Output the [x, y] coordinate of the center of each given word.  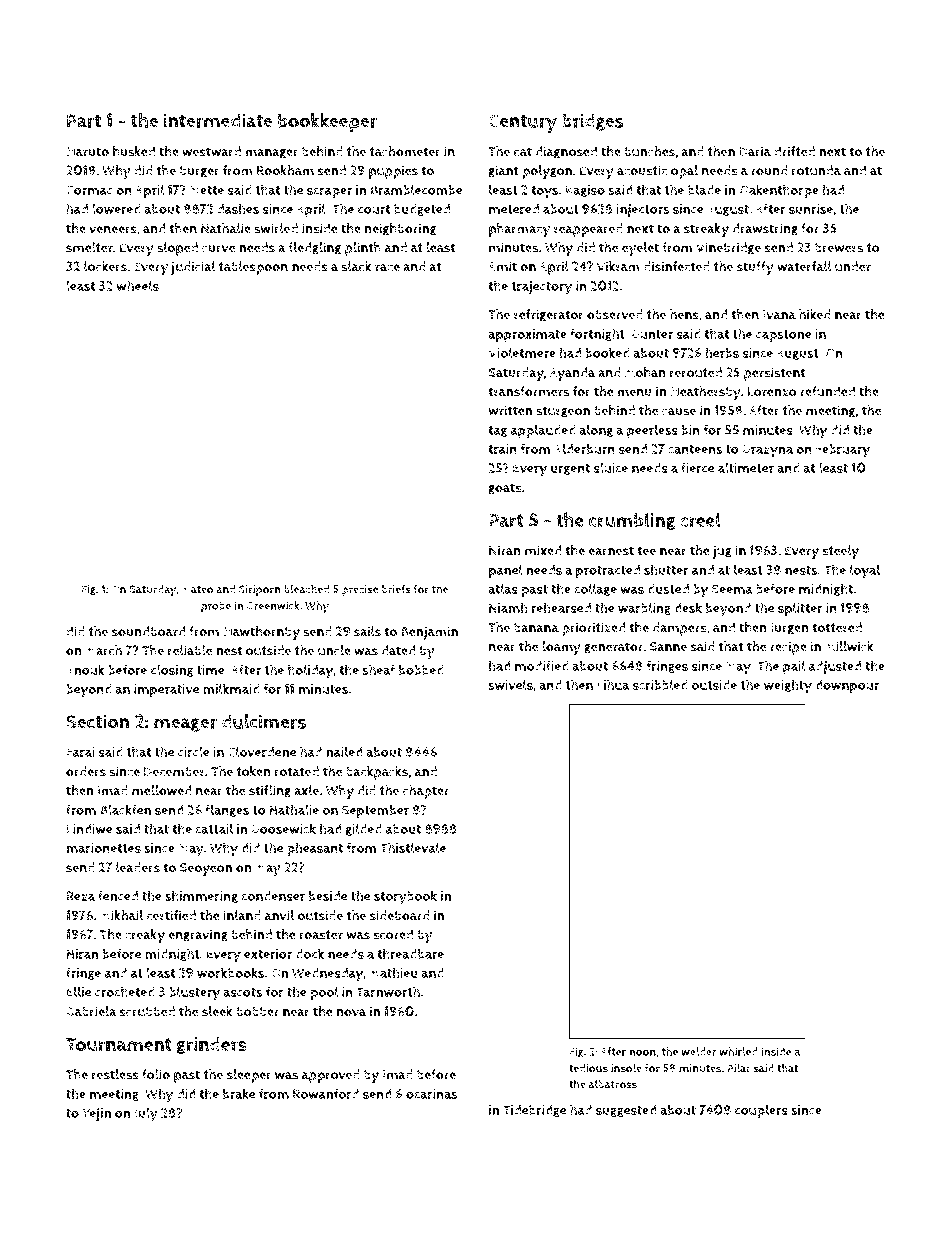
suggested [626, 1111]
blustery [194, 993]
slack [356, 266]
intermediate [218, 120]
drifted [794, 151]
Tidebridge [534, 1111]
